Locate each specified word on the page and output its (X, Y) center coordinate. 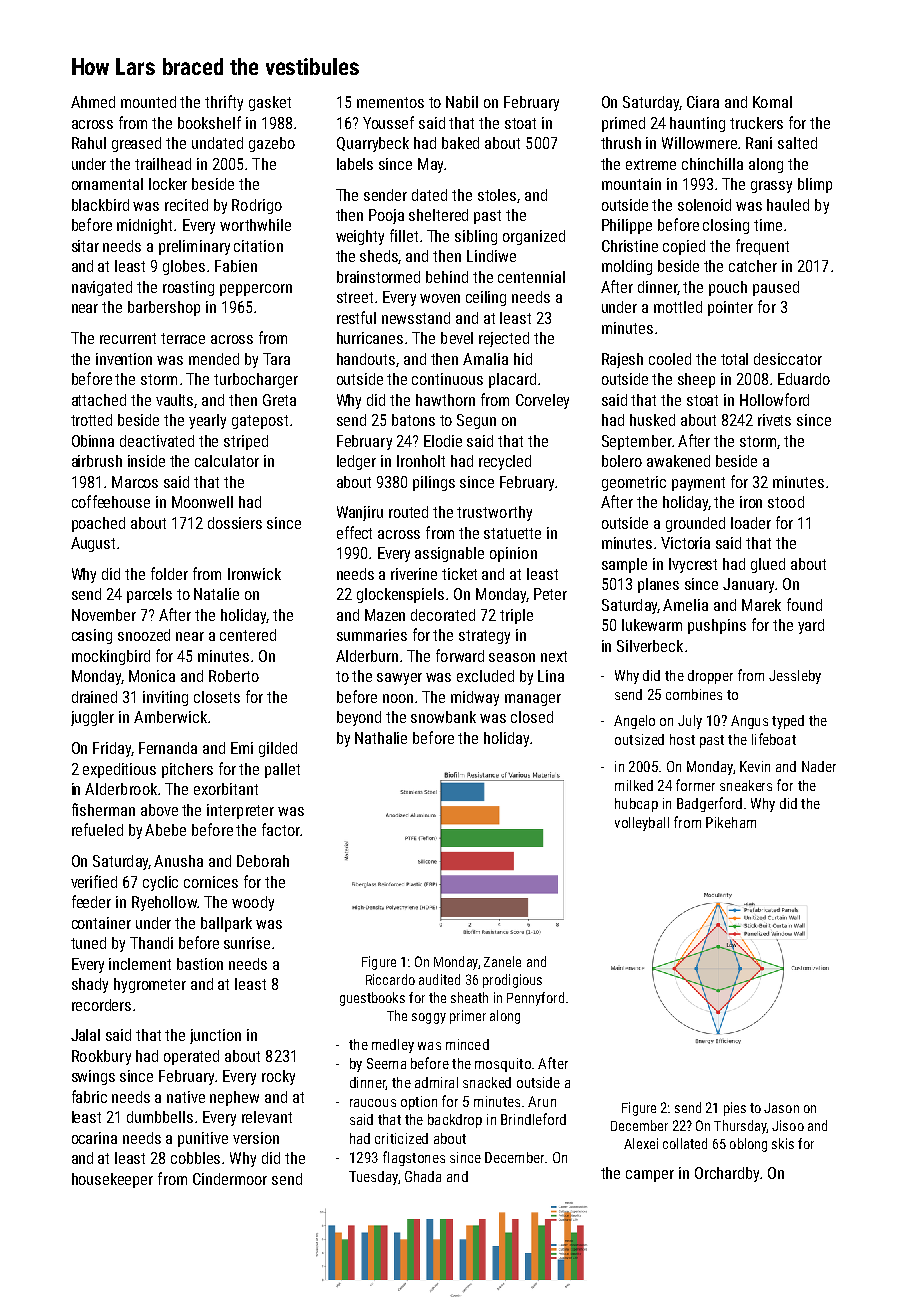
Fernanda (168, 748)
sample (624, 565)
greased (136, 144)
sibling (476, 237)
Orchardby (727, 1174)
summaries (372, 635)
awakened (678, 461)
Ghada (423, 1176)
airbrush (97, 461)
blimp (815, 185)
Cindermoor (230, 1179)
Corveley (542, 401)
